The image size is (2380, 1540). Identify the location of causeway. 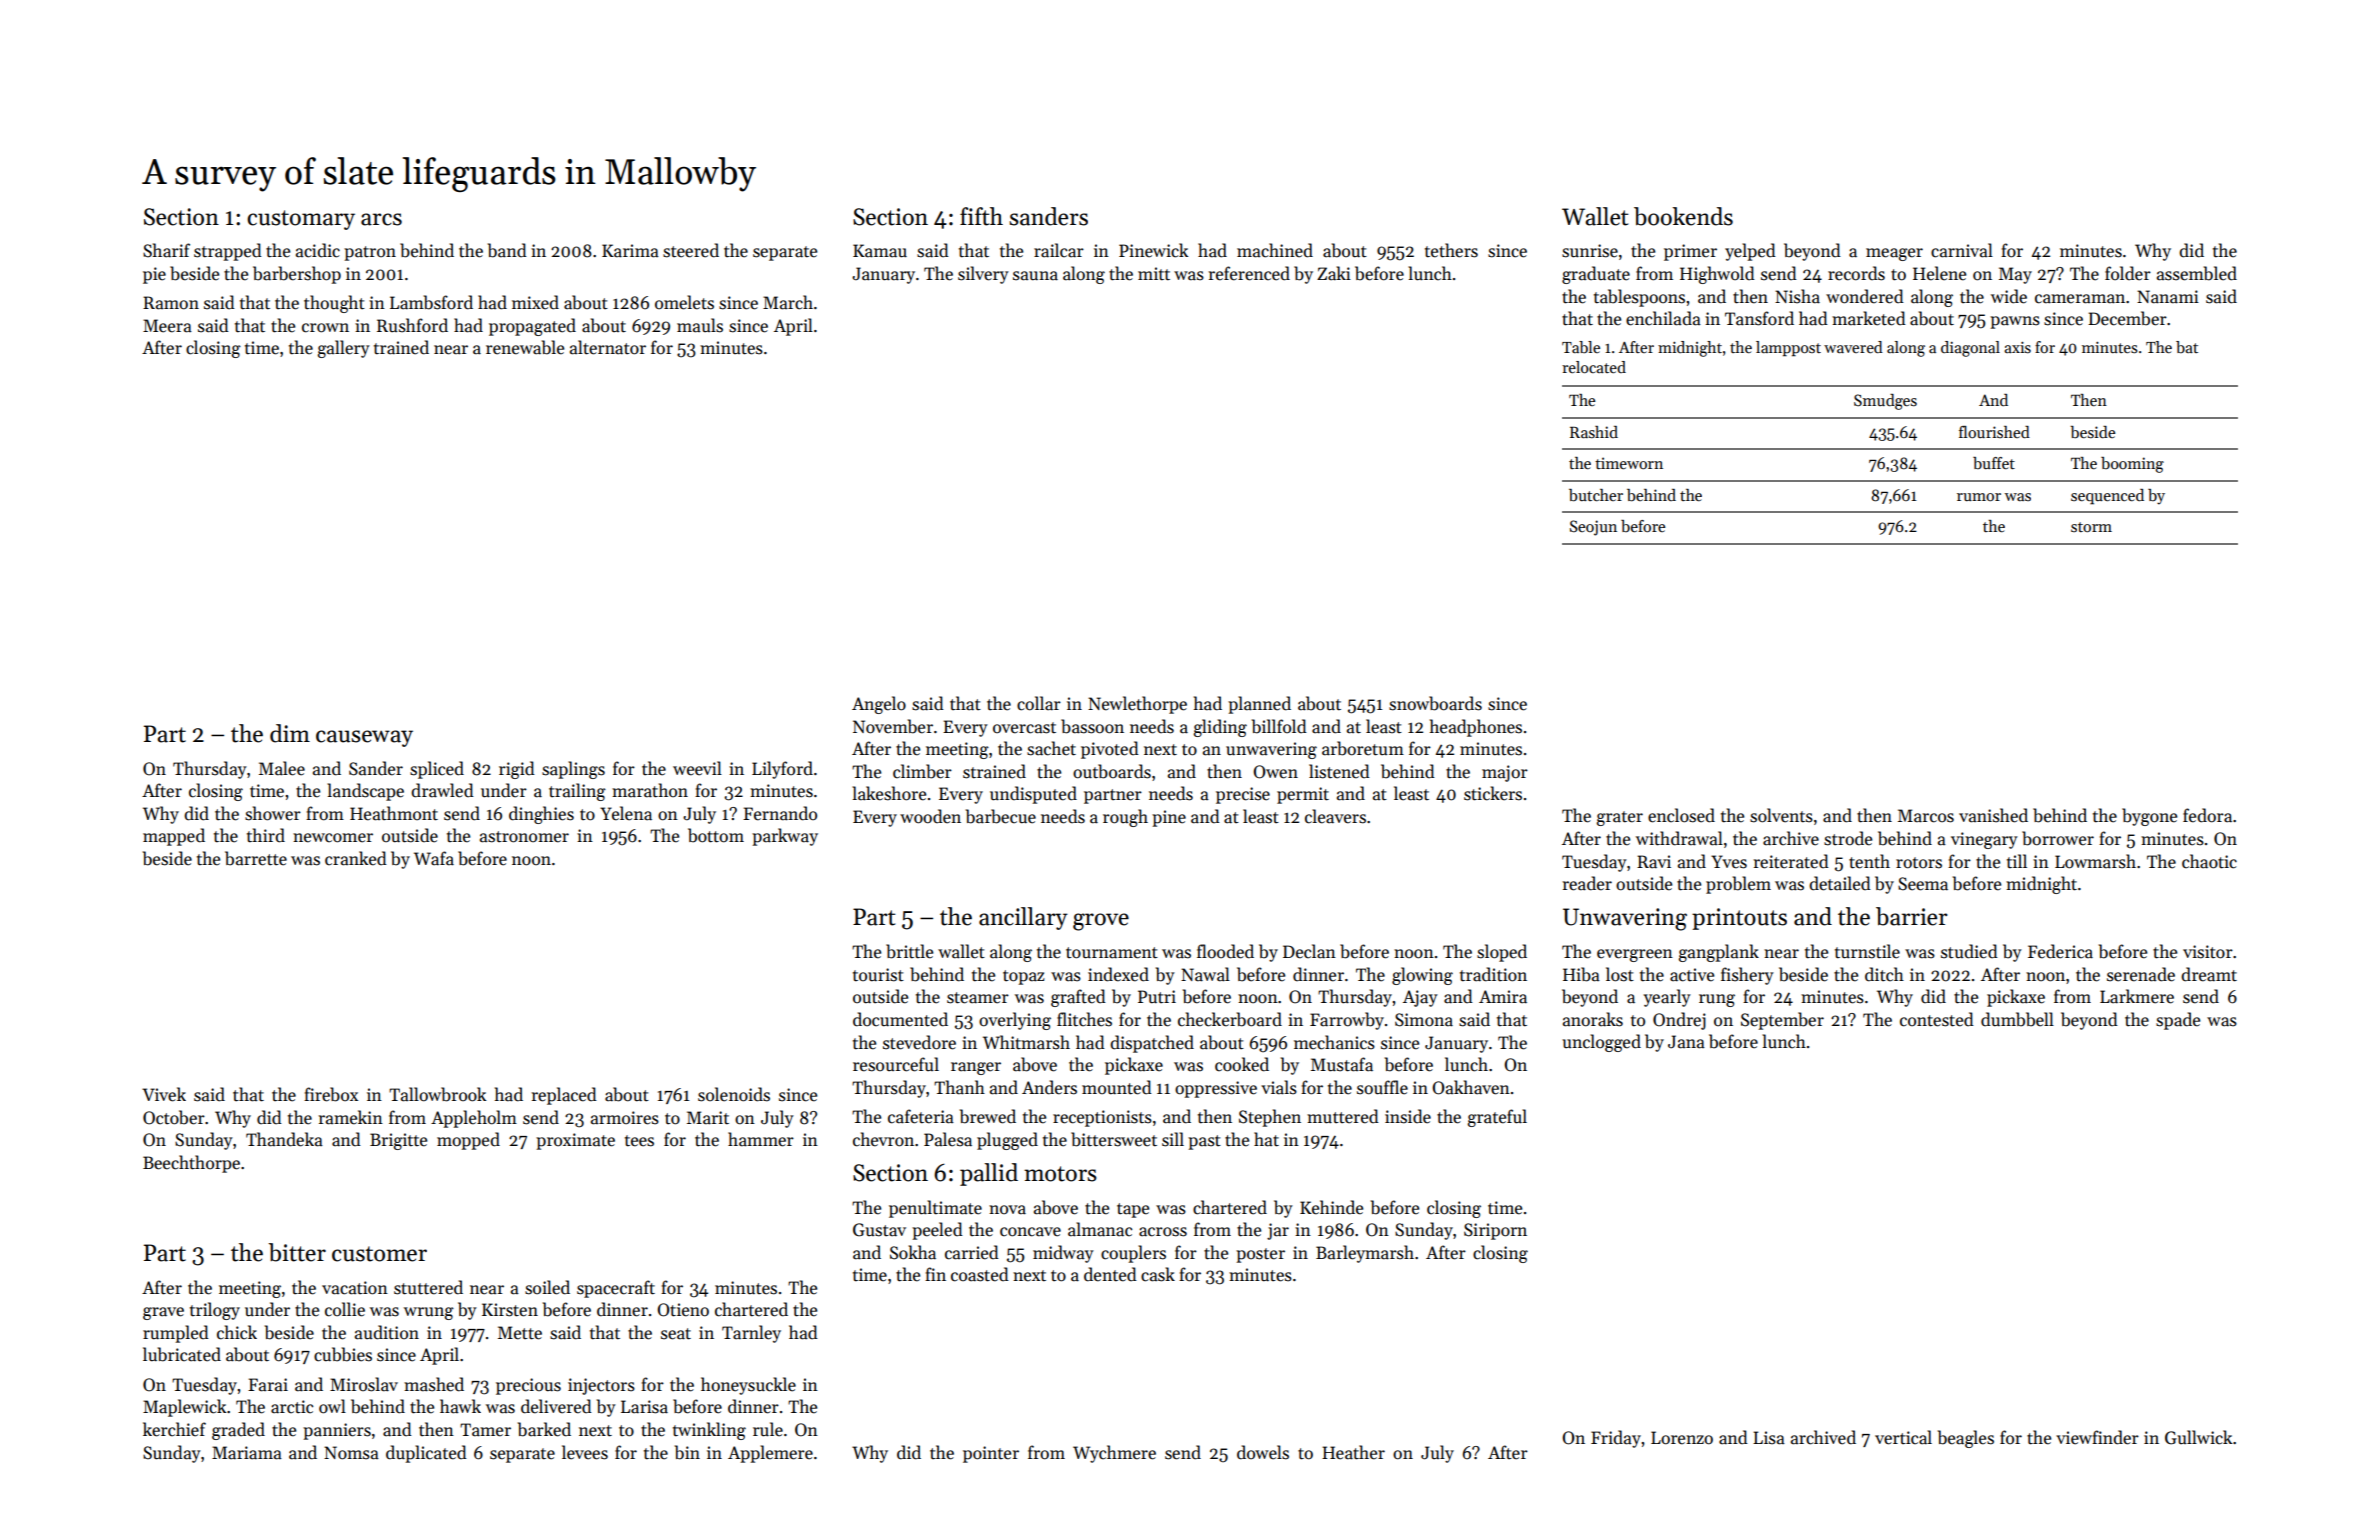
(364, 738).
